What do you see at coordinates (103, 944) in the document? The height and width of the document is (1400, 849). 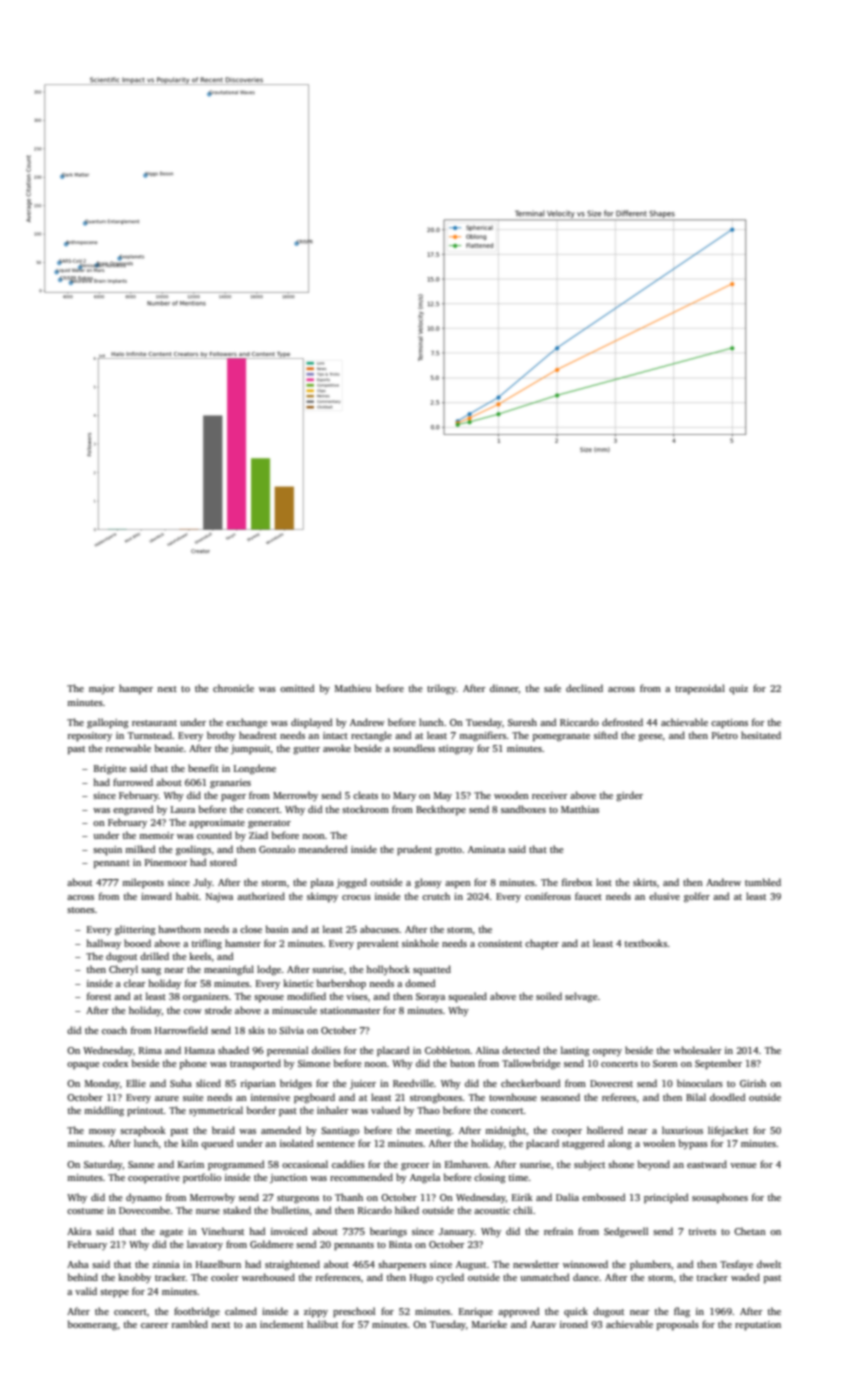 I see `hallway` at bounding box center [103, 944].
